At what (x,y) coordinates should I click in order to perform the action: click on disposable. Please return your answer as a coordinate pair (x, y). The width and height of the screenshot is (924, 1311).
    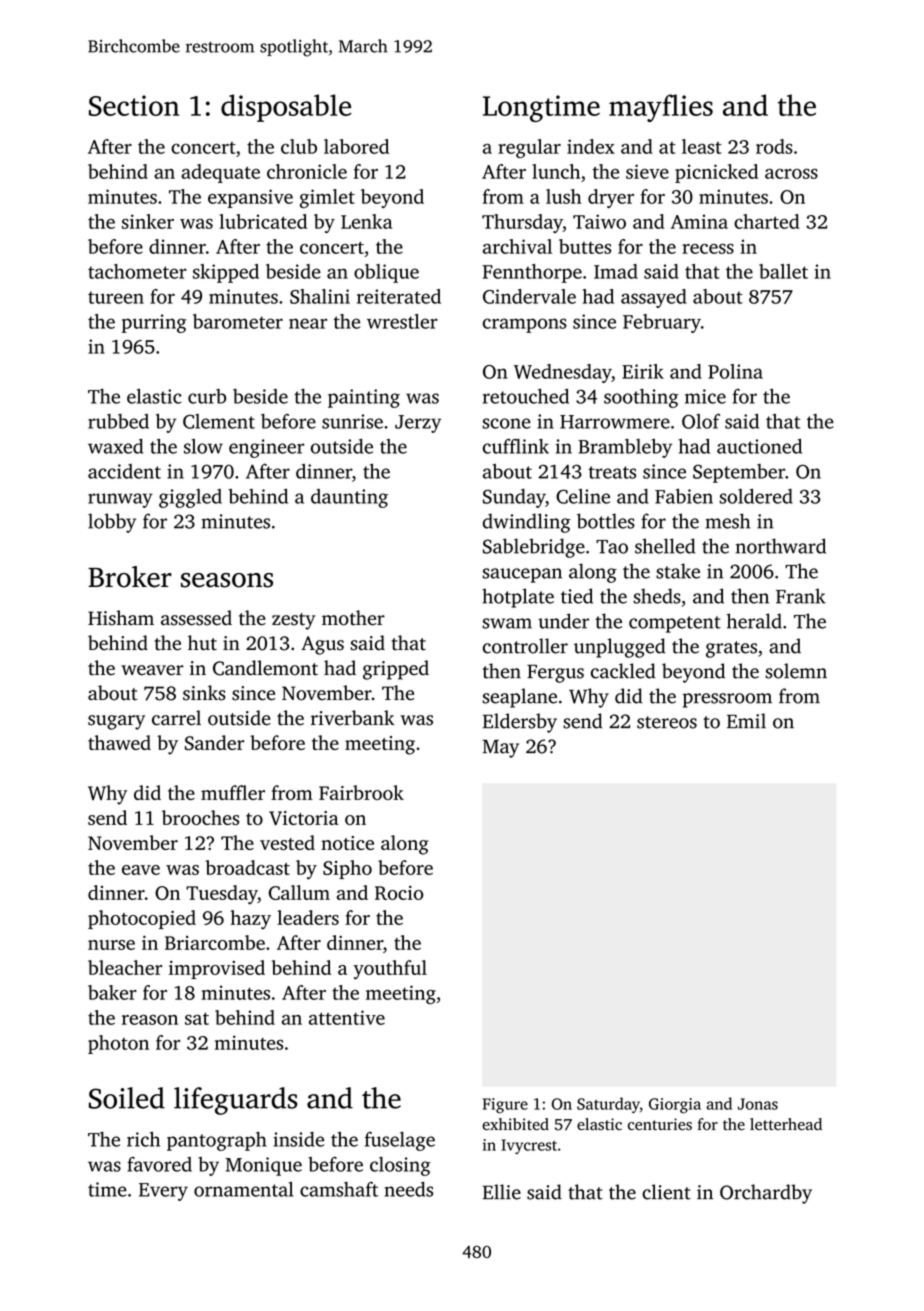
    Looking at the image, I should click on (286, 108).
